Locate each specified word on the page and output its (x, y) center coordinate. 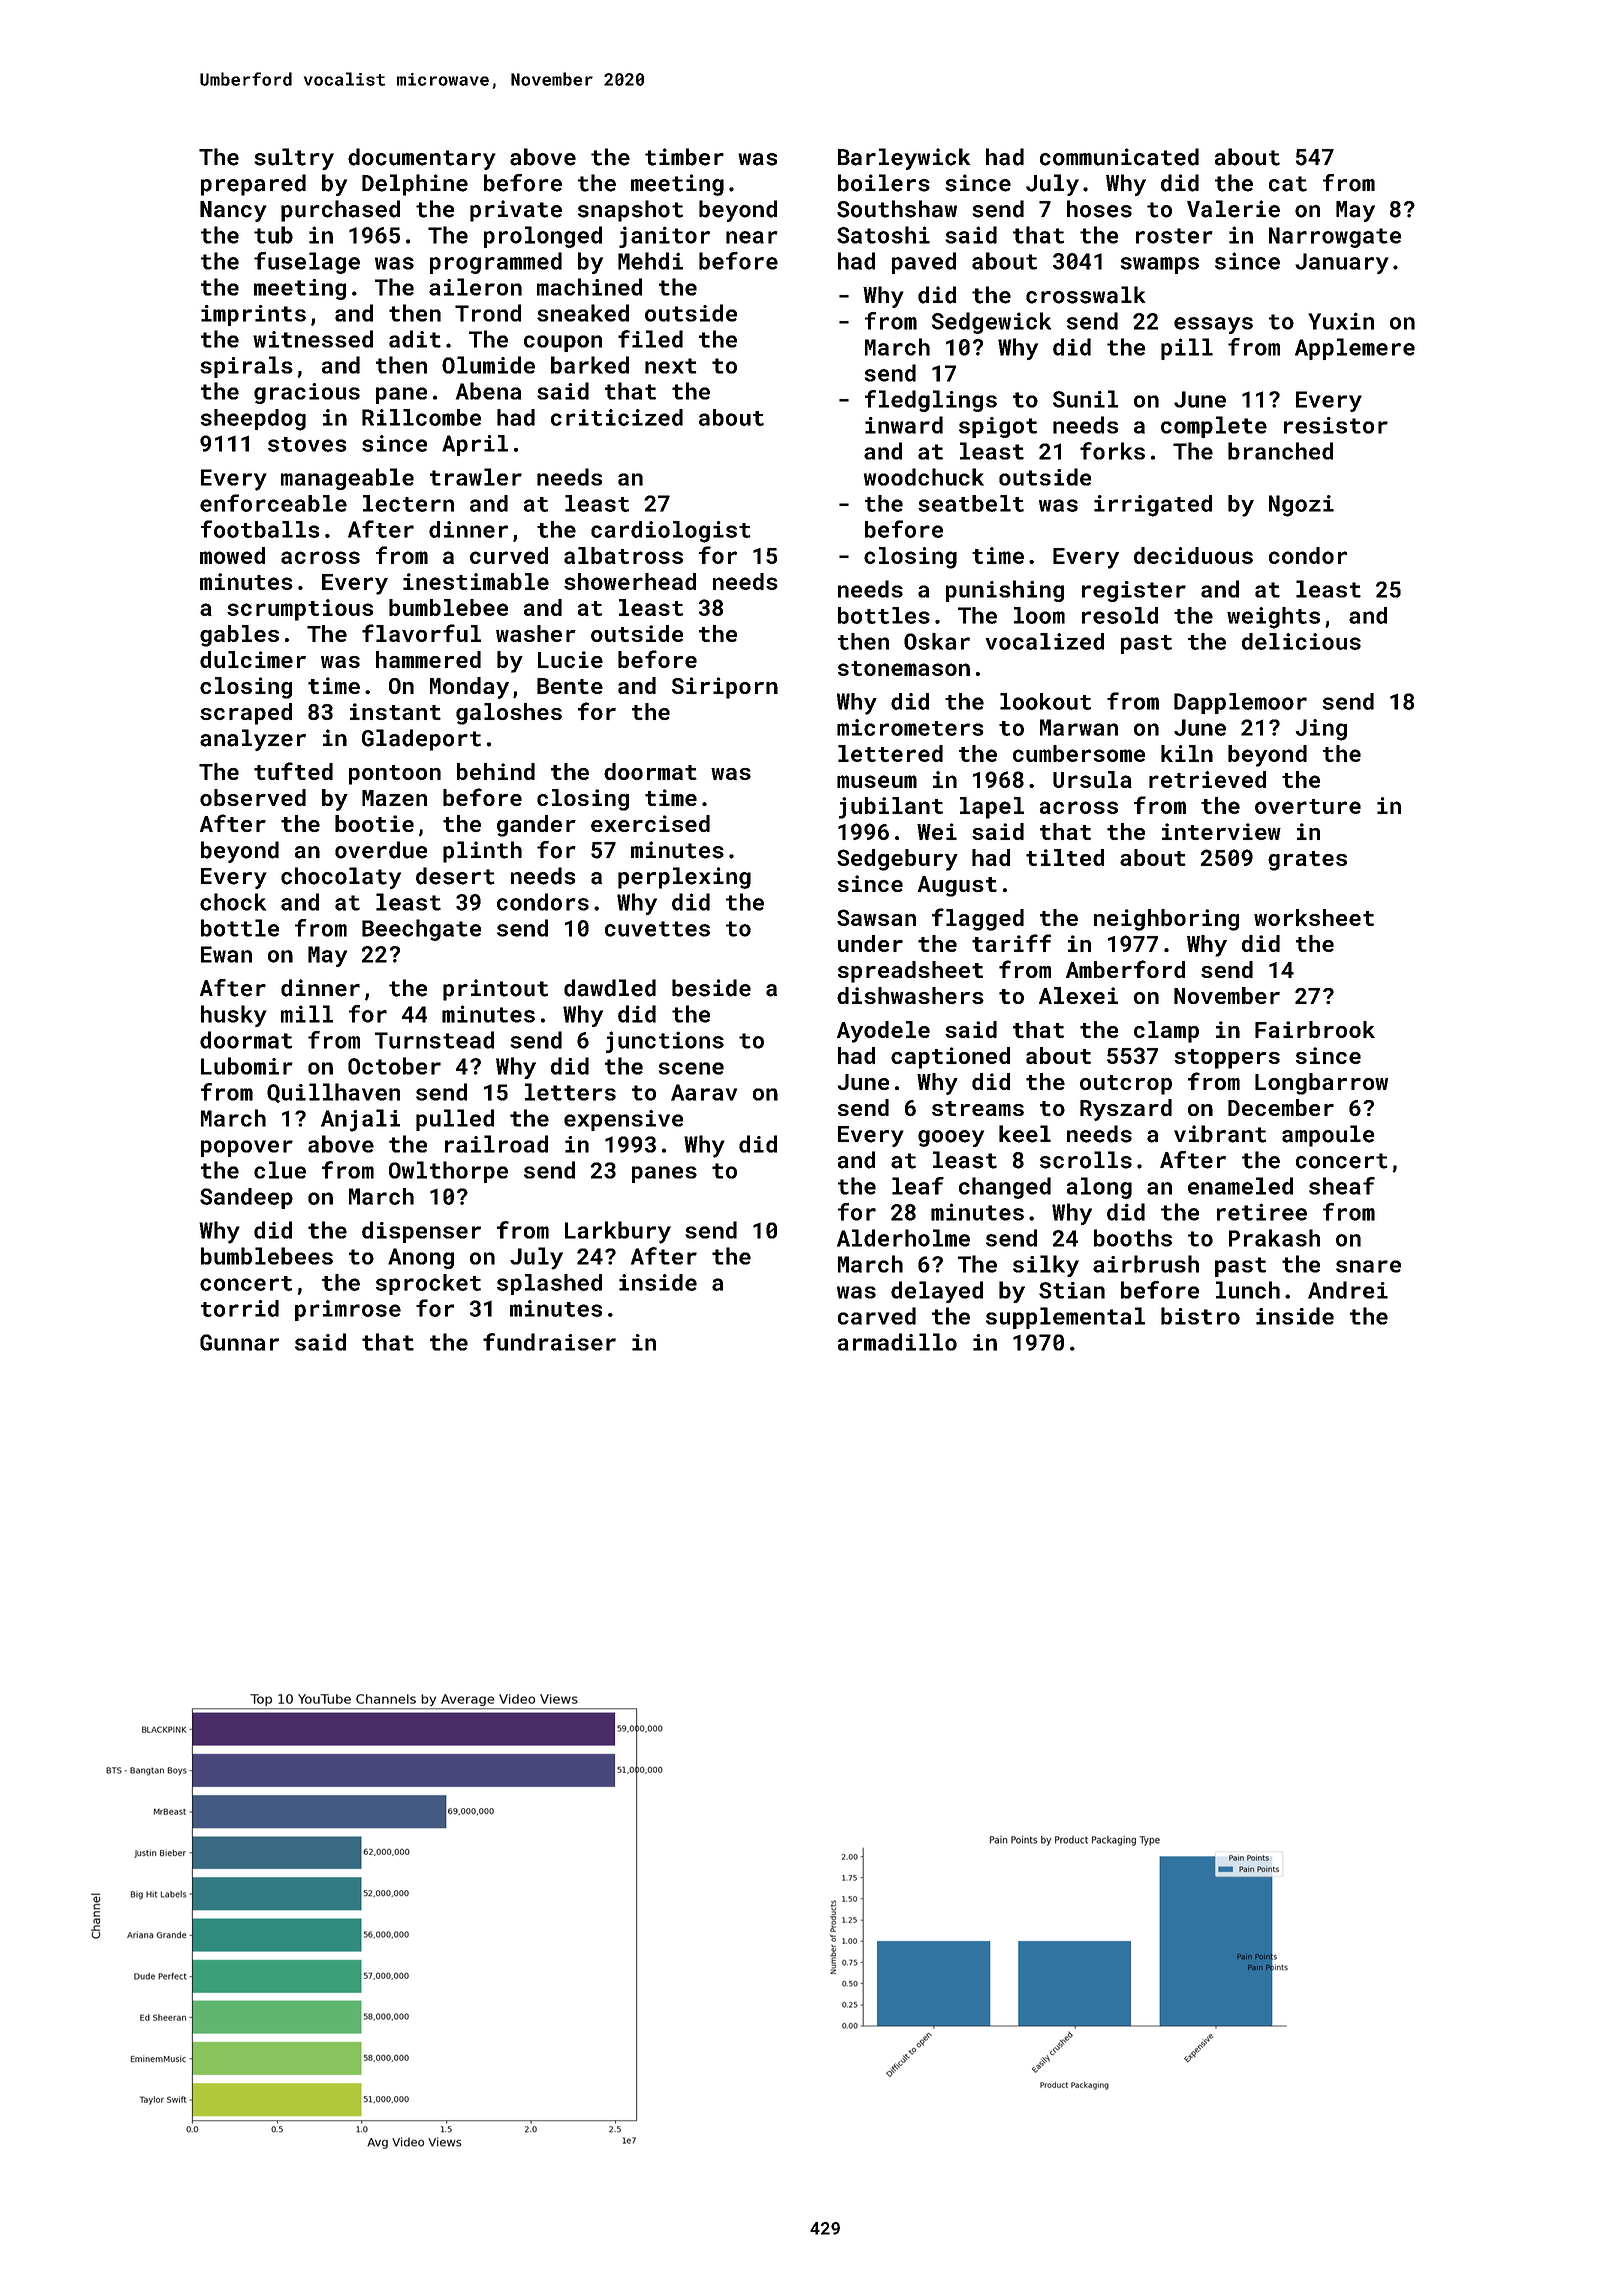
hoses (1099, 209)
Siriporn (725, 688)
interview (1221, 831)
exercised (650, 823)
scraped (246, 714)
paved (924, 263)
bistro (1200, 1316)
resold (1120, 615)
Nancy (233, 211)
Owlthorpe (448, 1172)
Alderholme (903, 1238)
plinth (482, 852)
